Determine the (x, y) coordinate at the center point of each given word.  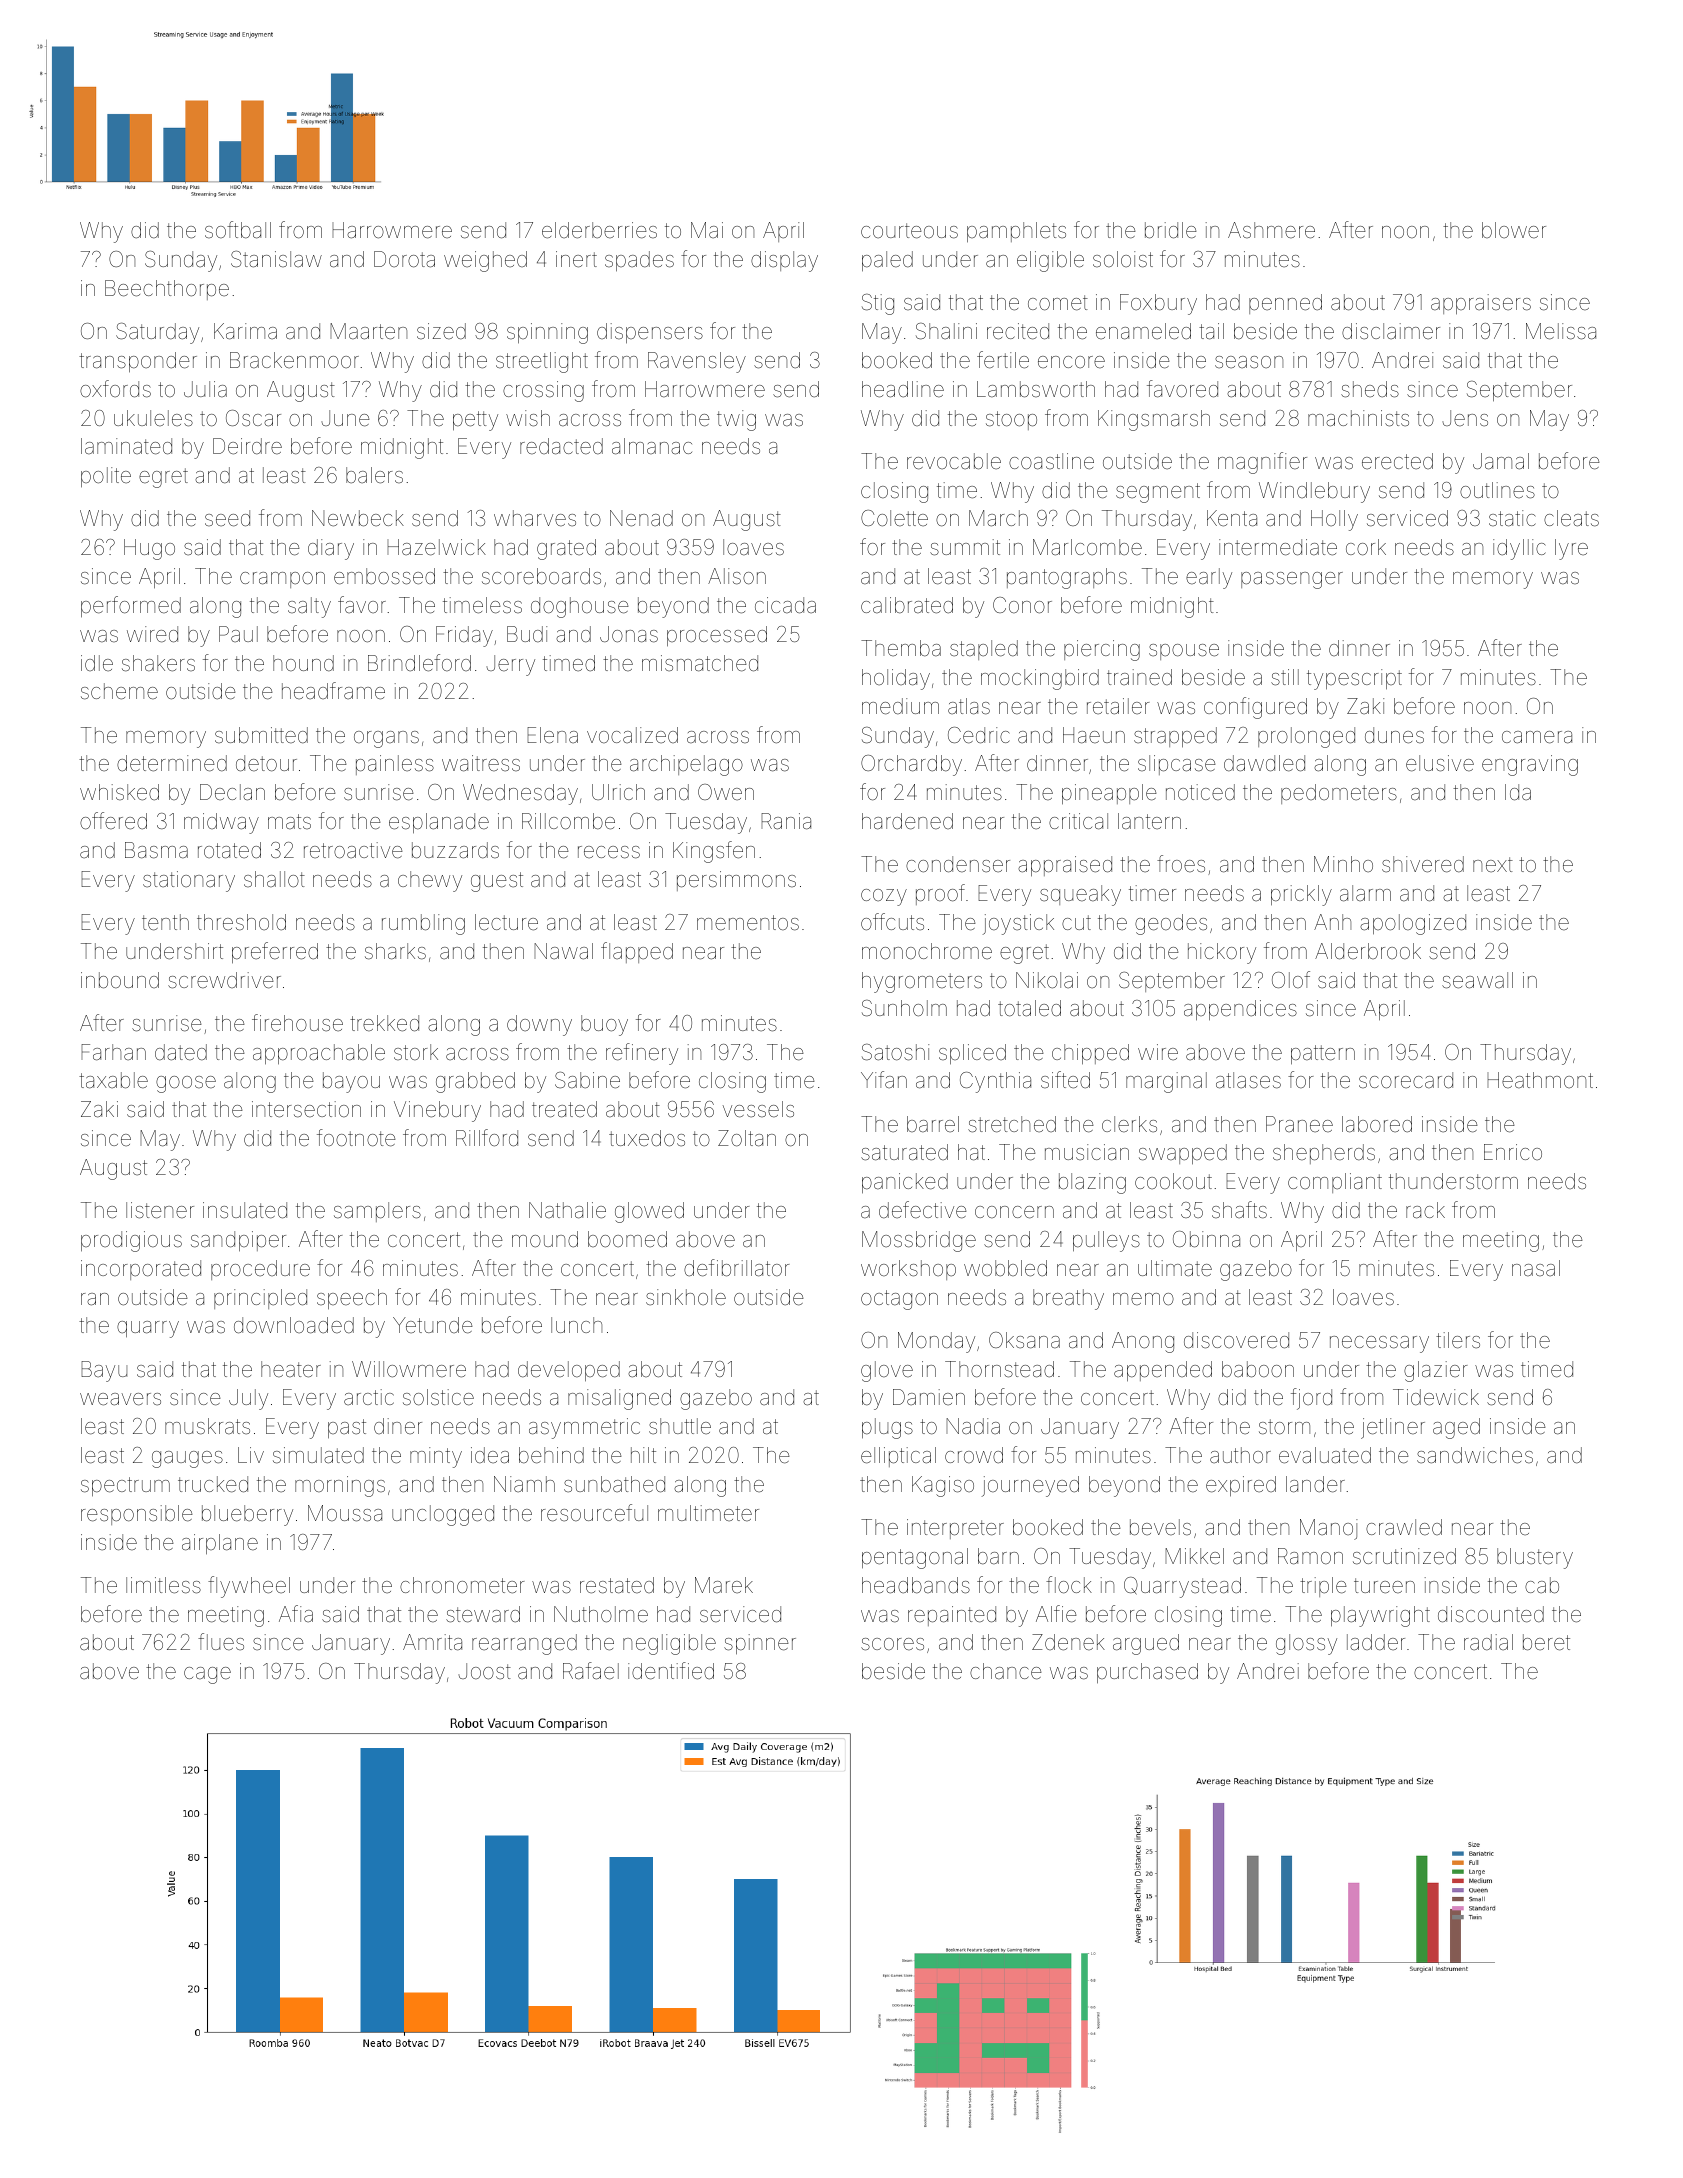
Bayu (104, 1371)
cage (207, 1675)
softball (238, 230)
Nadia (973, 1426)
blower (1514, 230)
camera (1537, 737)
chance (1006, 1671)
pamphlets (1016, 232)
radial (1488, 1642)
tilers (1458, 1340)
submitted (261, 735)
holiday (896, 679)
